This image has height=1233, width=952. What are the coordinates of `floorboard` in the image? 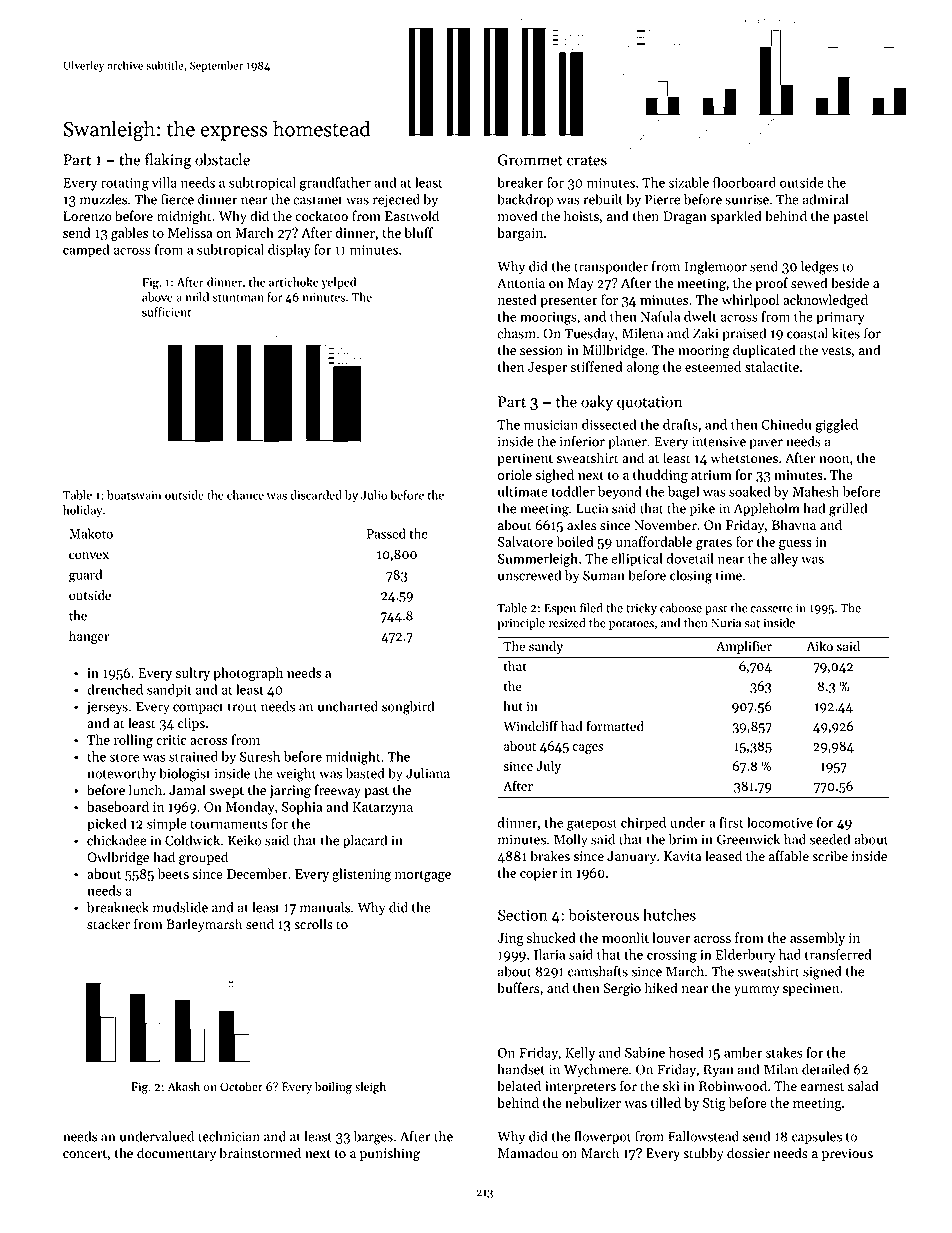 It's located at (744, 182).
